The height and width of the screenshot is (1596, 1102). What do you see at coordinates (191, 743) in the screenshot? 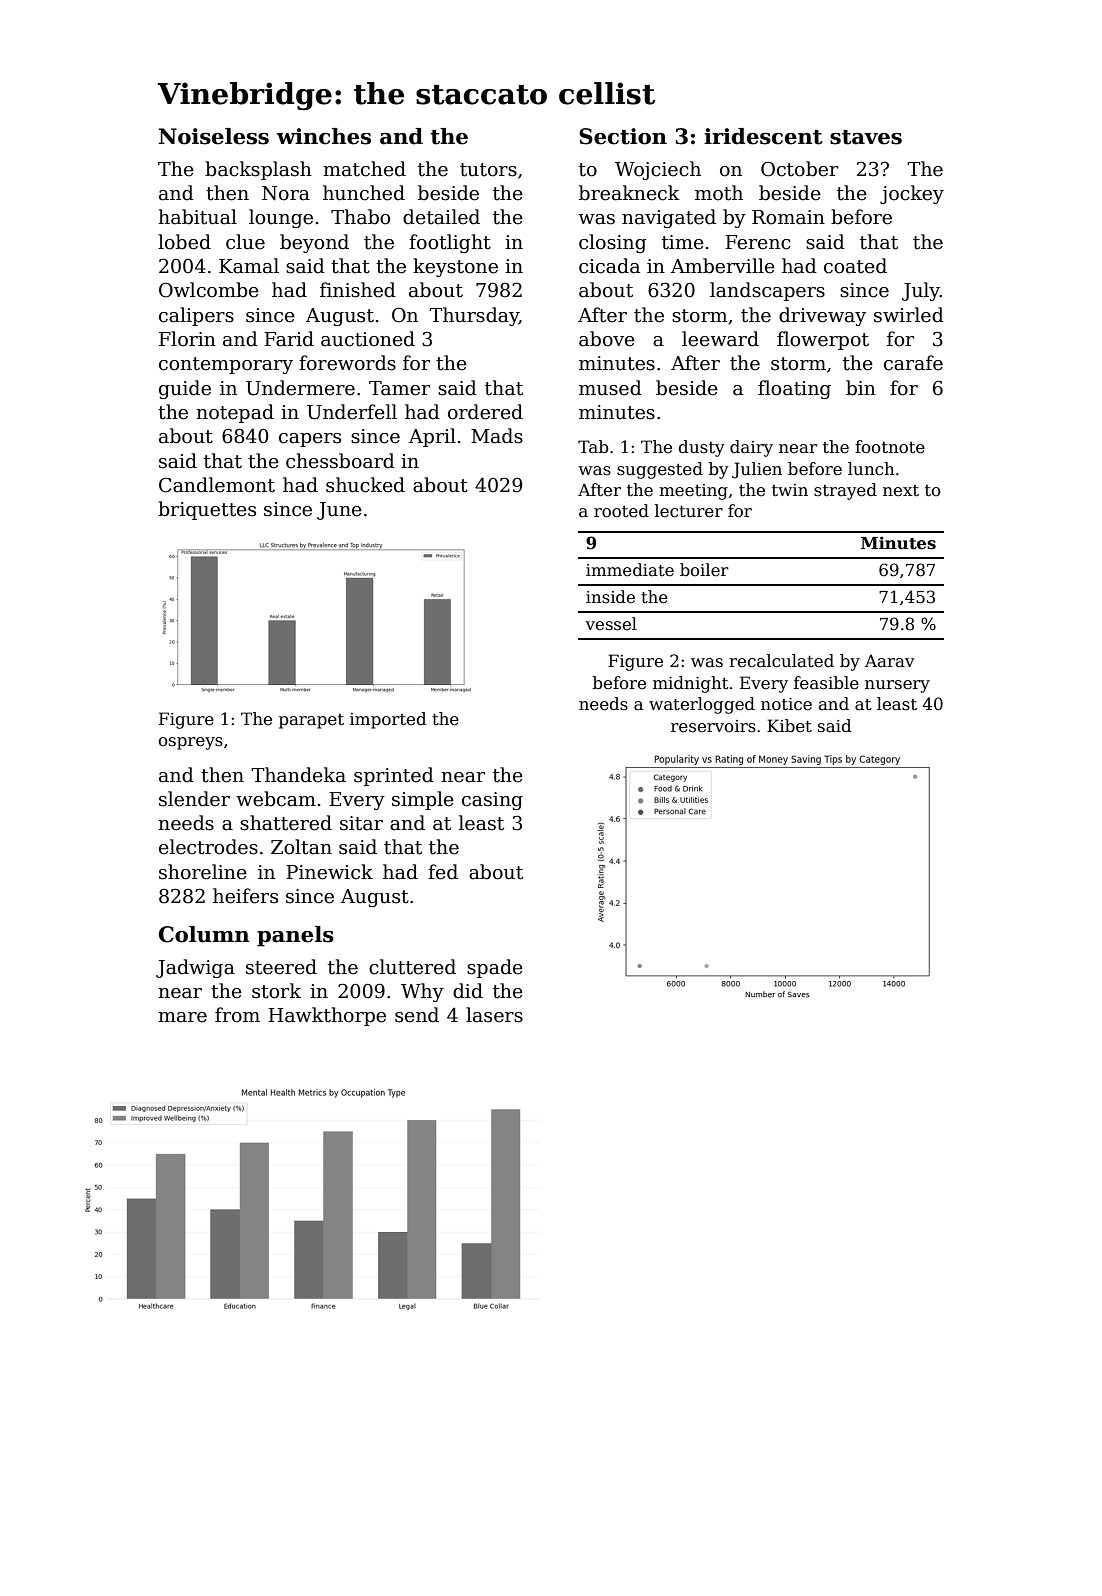
I see `ospreys` at bounding box center [191, 743].
